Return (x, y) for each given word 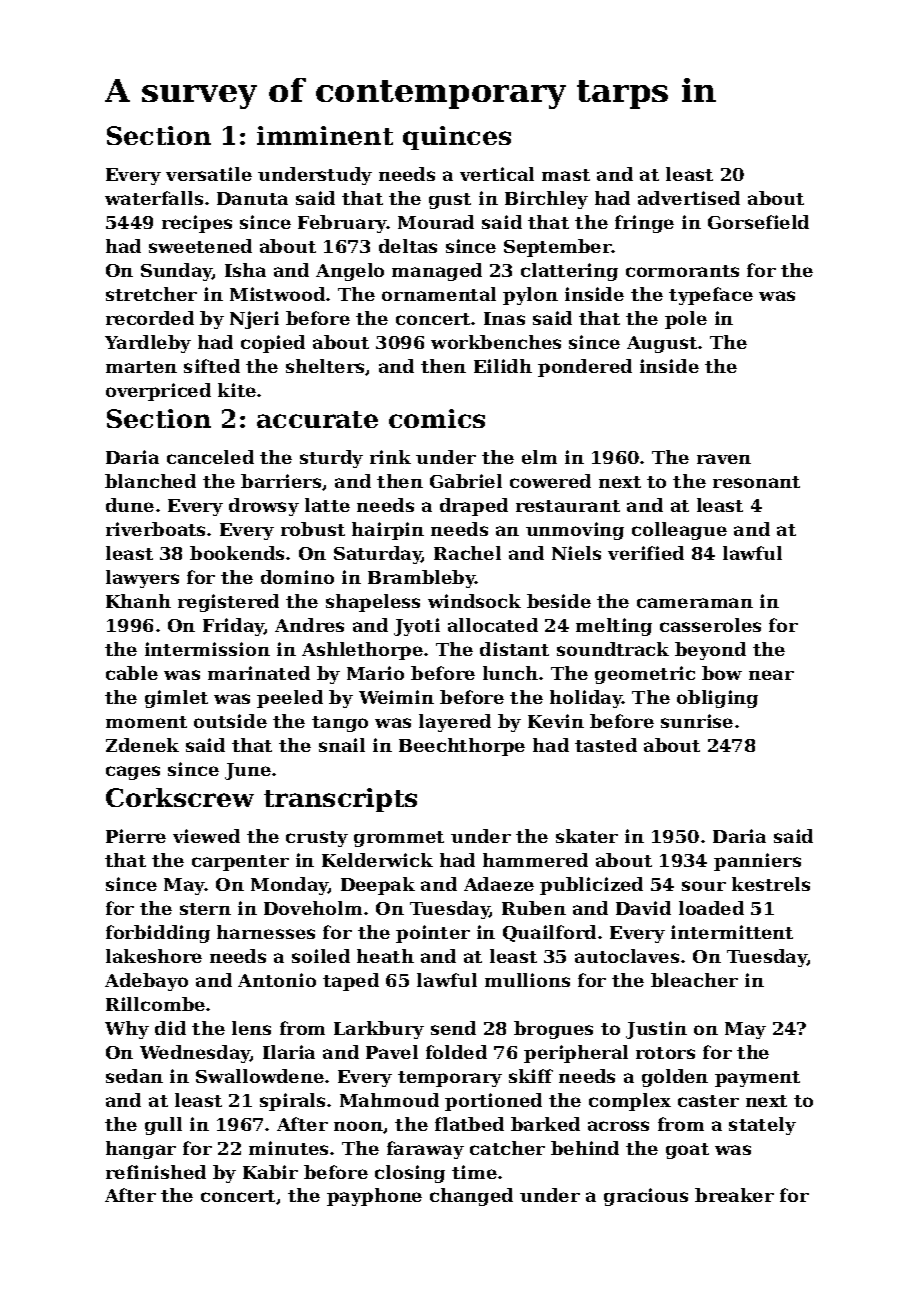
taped (351, 982)
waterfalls (154, 198)
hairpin (388, 531)
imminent (325, 135)
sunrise (697, 721)
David (643, 908)
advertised (689, 198)
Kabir (270, 1172)
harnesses (266, 932)
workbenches (496, 342)
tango (340, 724)
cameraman (695, 603)
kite (237, 390)
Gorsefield (758, 222)
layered (455, 723)
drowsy (264, 507)
